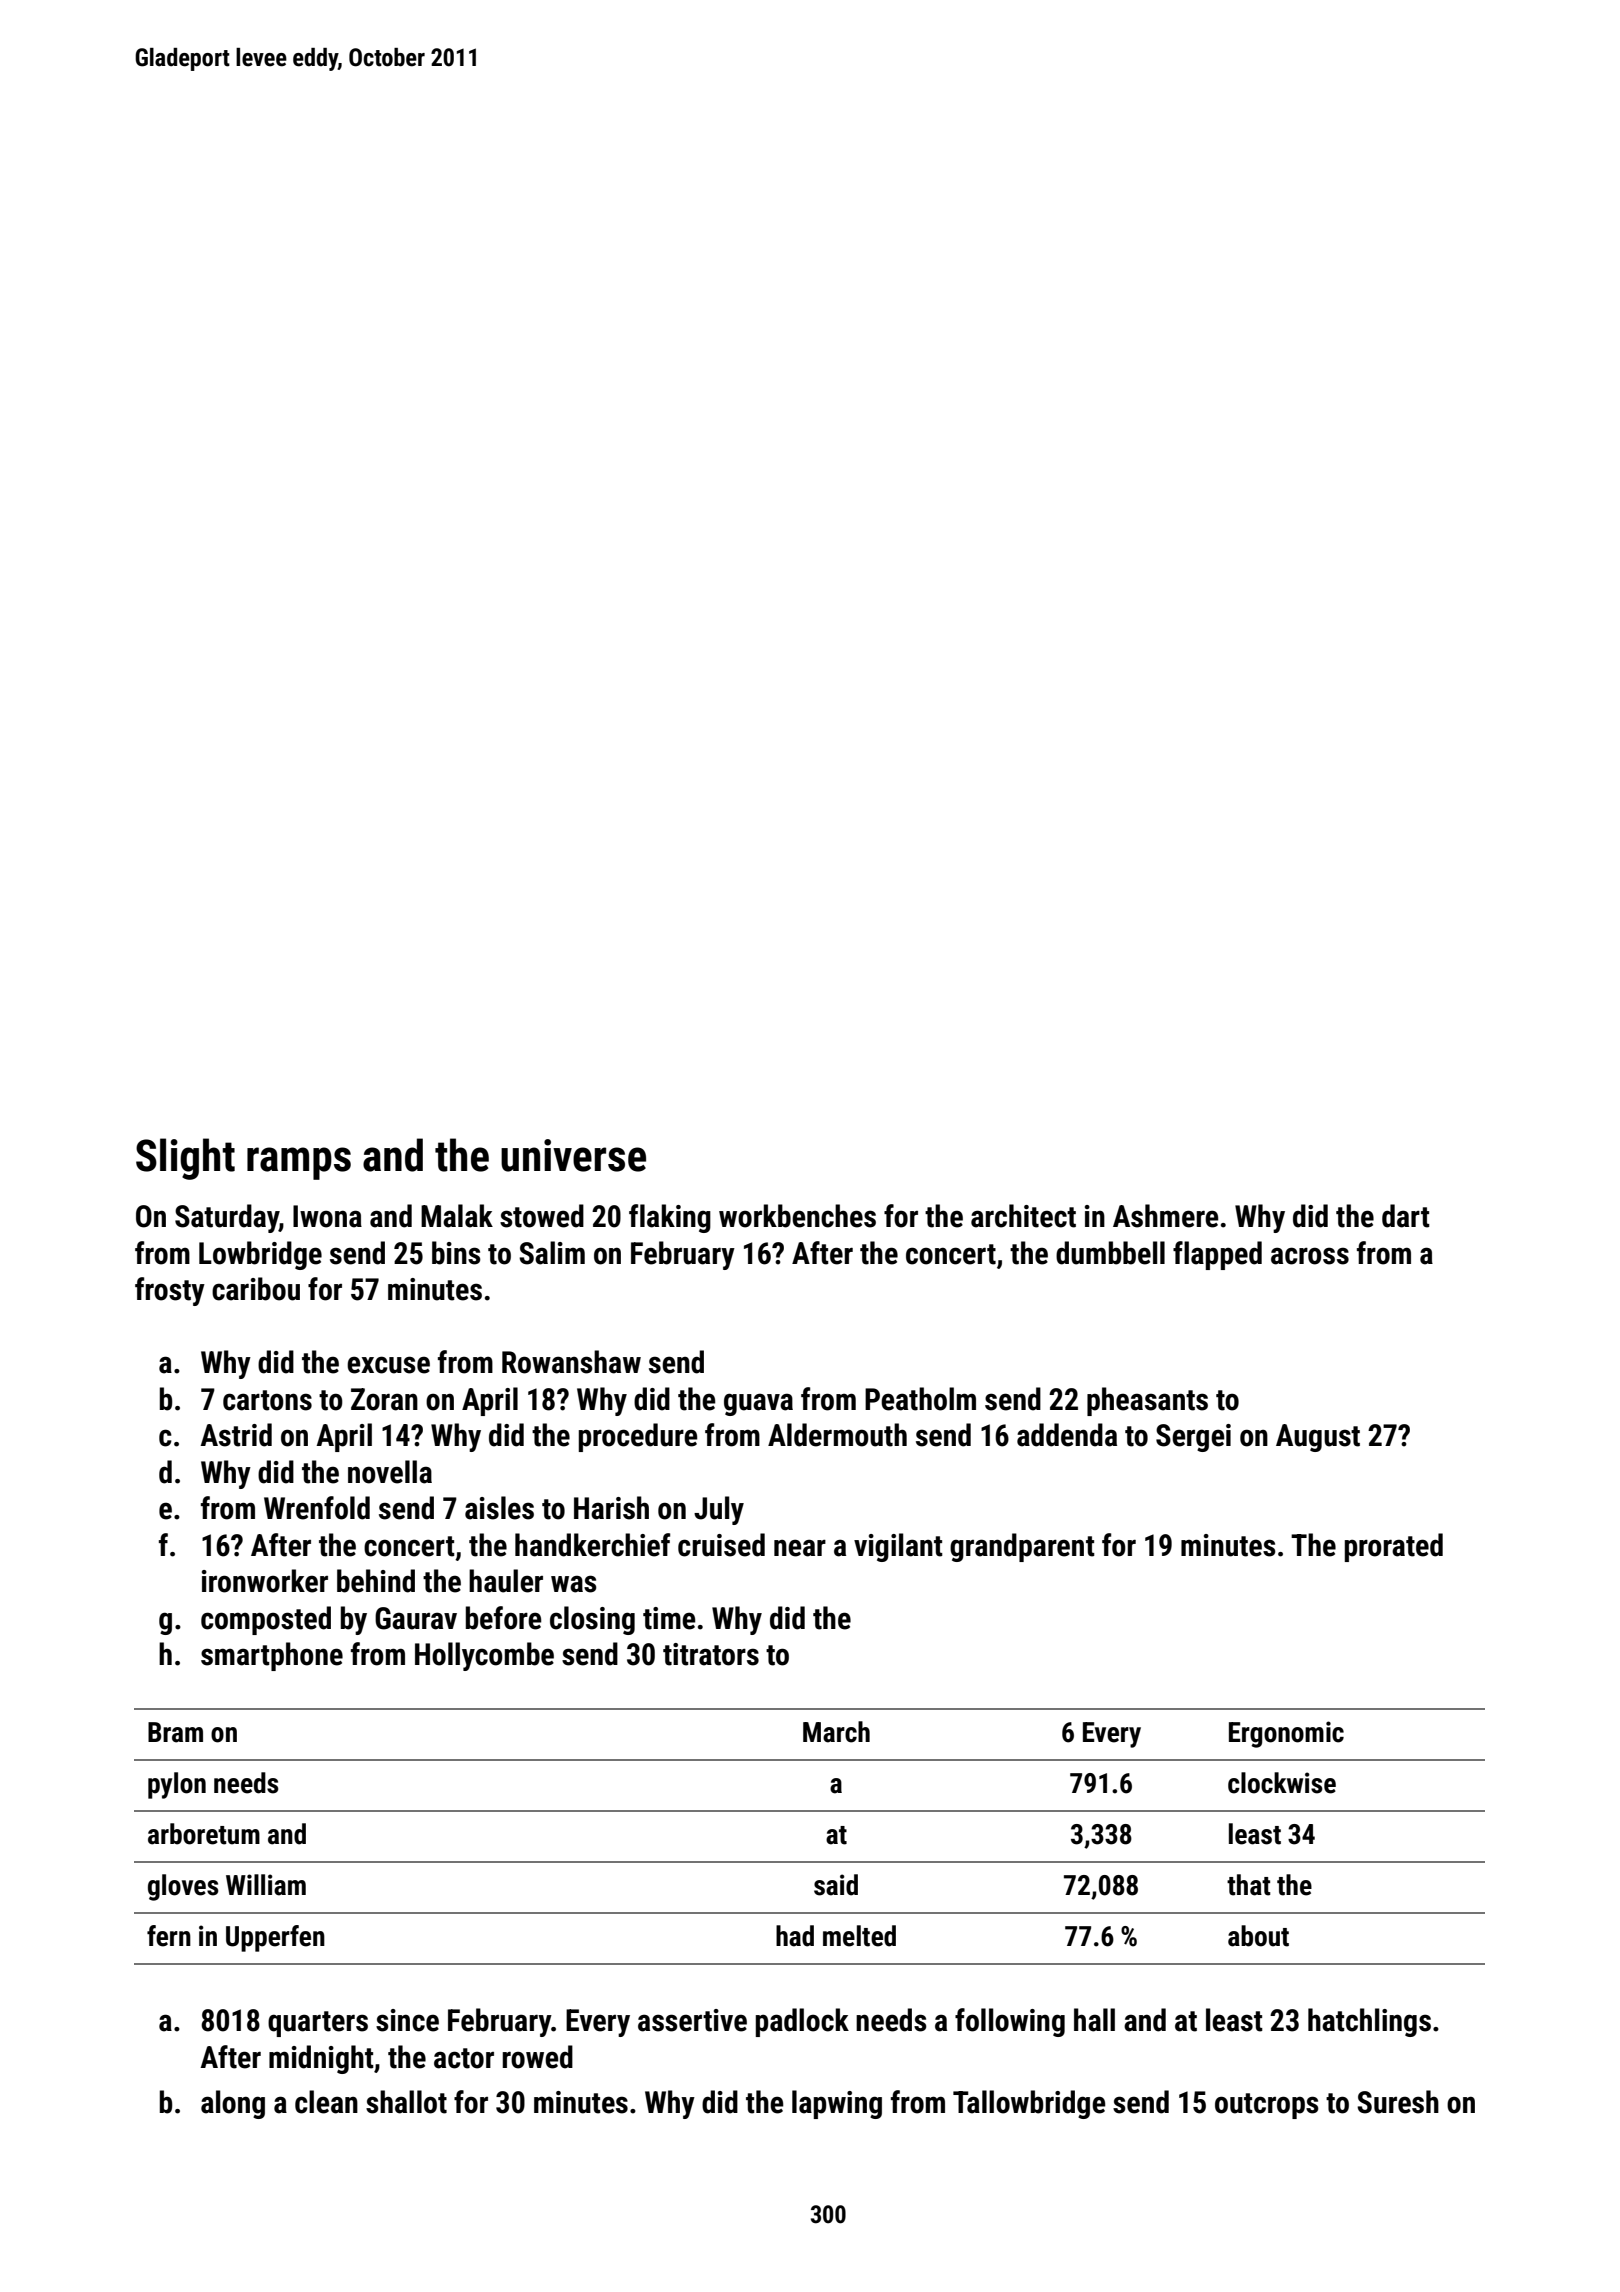 This page has width=1620, height=2292. What do you see at coordinates (837, 1435) in the page?
I see `Aldermouth` at bounding box center [837, 1435].
